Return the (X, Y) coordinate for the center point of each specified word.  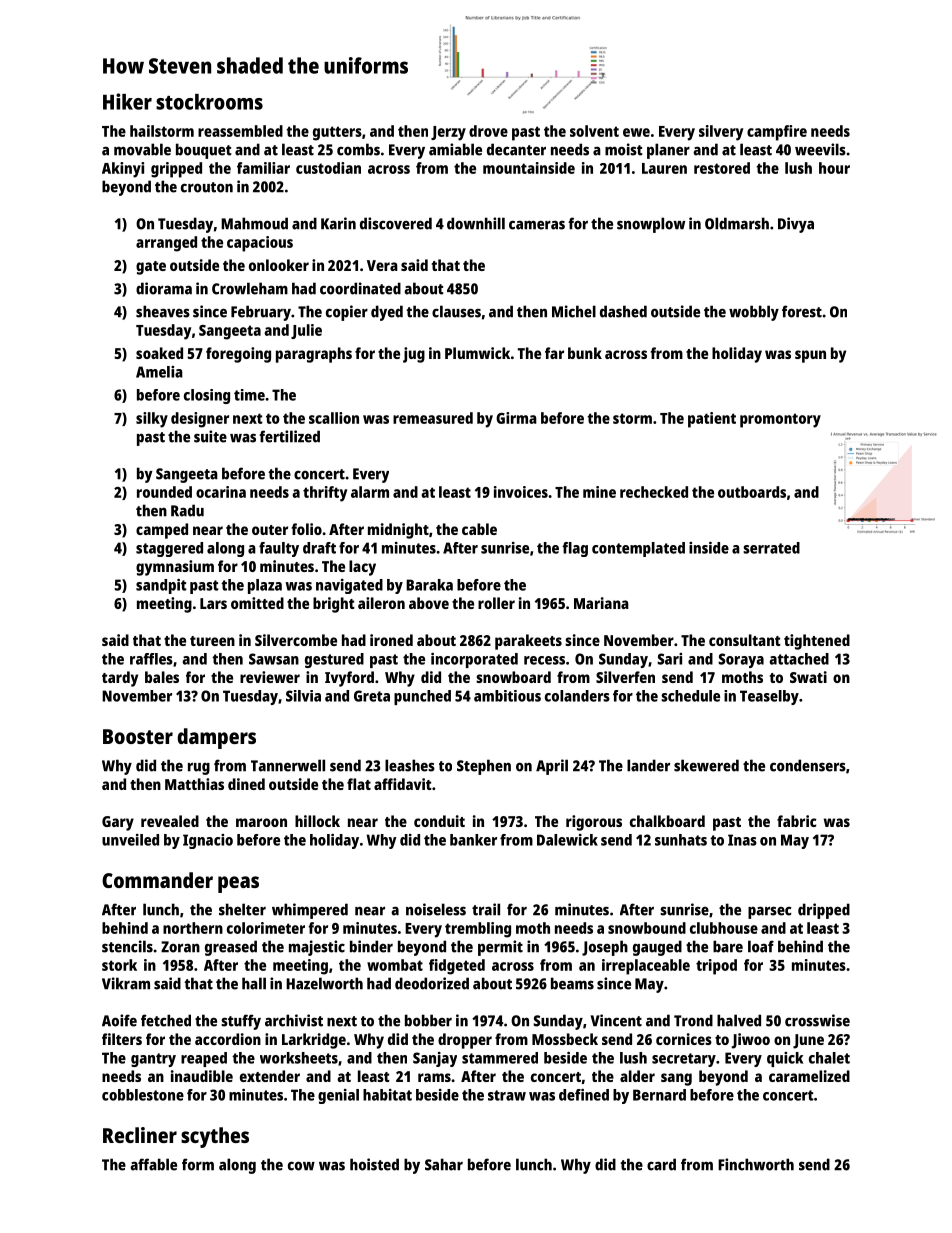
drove (488, 131)
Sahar (444, 1164)
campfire (777, 133)
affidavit (403, 784)
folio (307, 529)
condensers (808, 765)
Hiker (127, 101)
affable (153, 1164)
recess (544, 660)
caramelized (809, 1076)
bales (162, 677)
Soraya (741, 660)
